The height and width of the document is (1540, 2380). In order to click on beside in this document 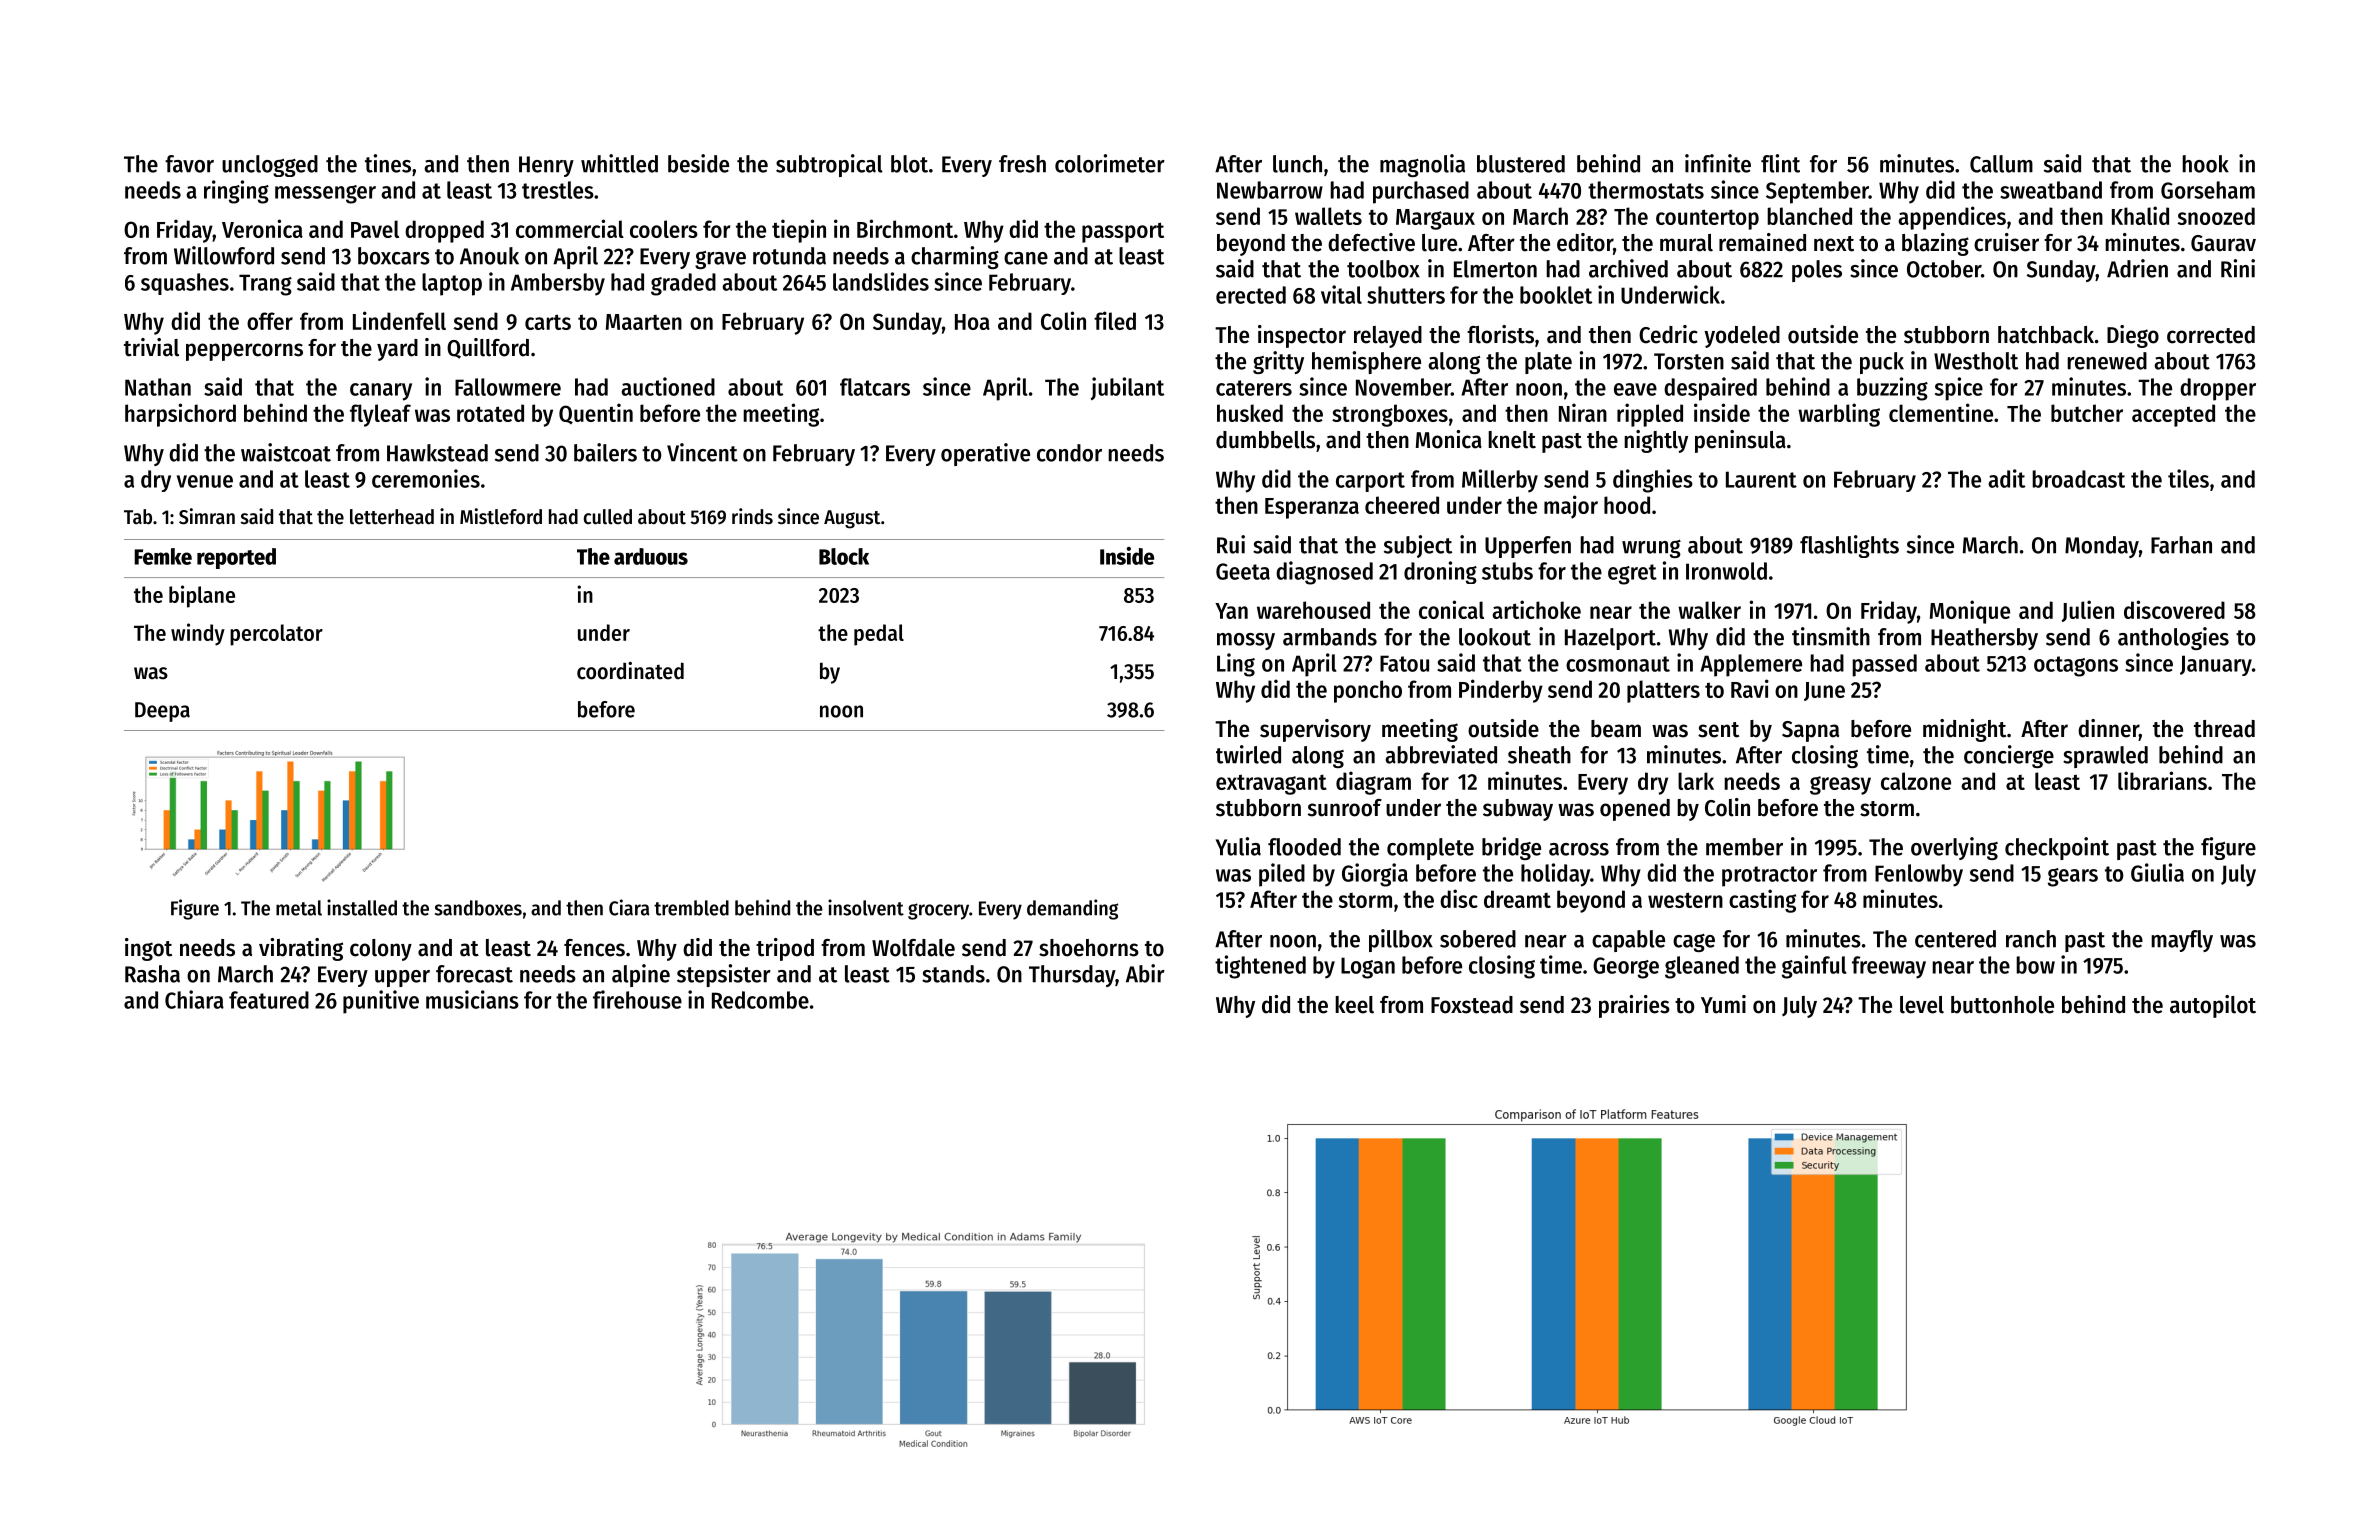, I will do `click(698, 163)`.
